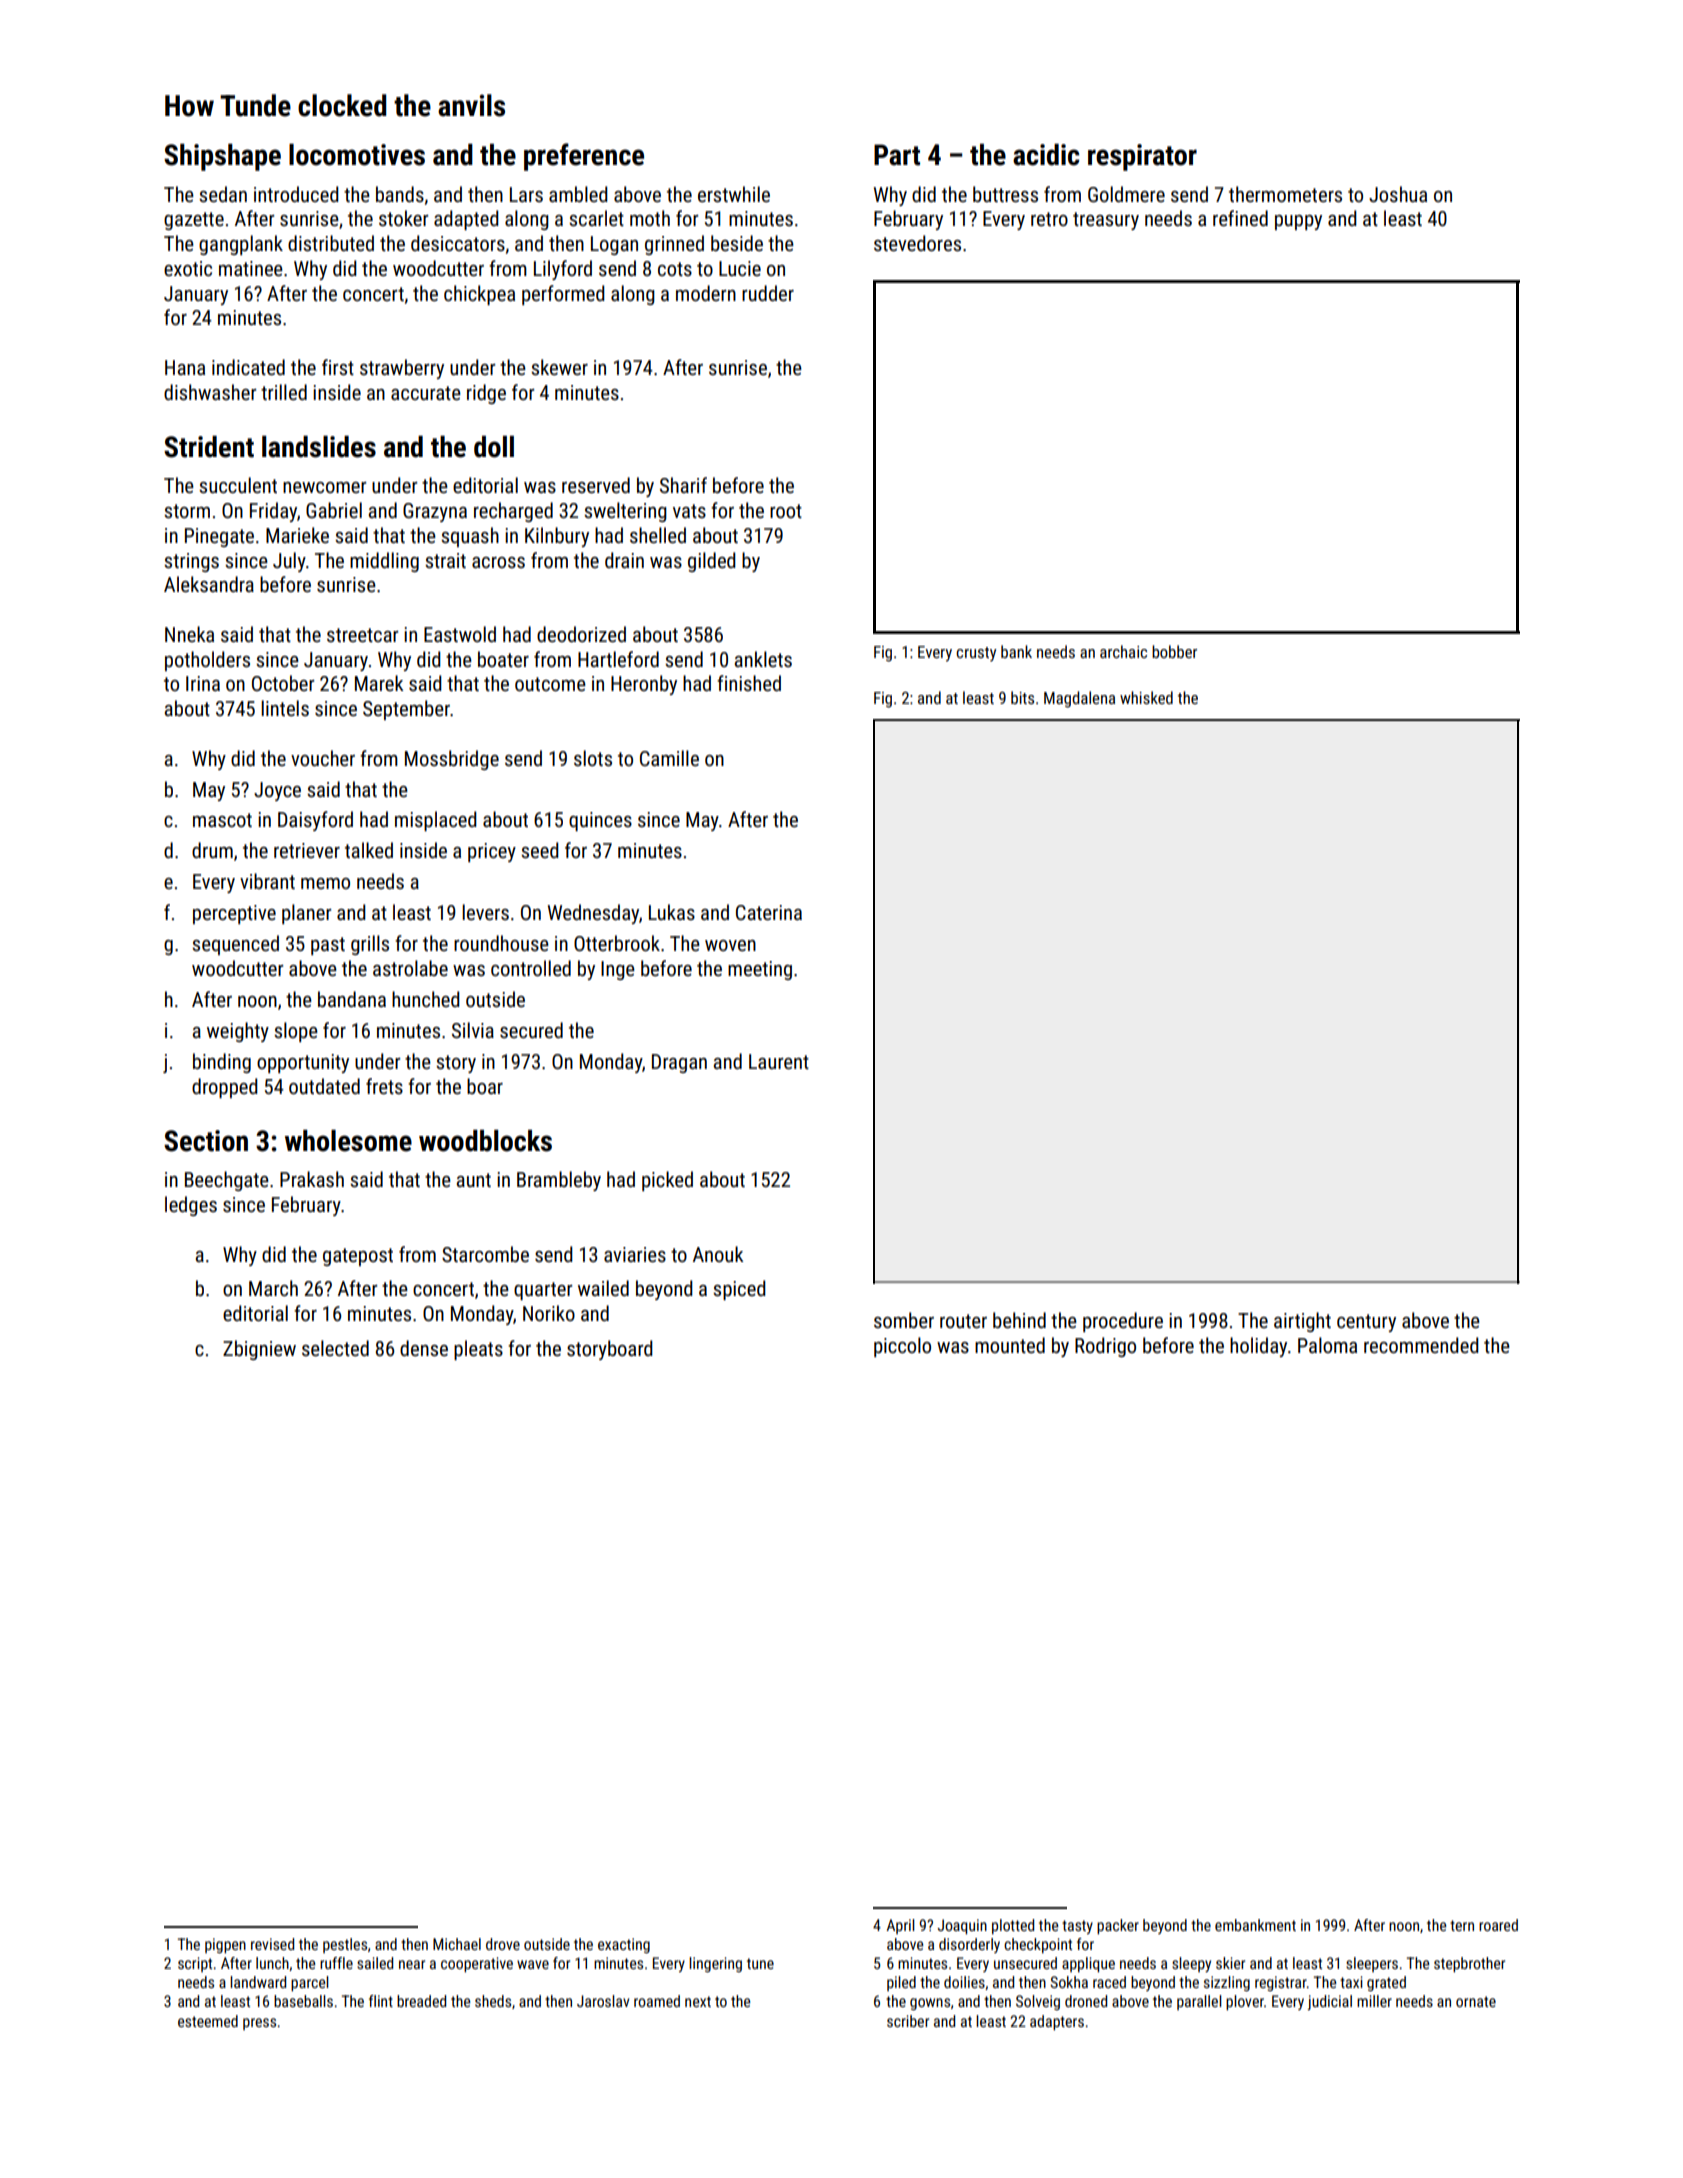 The height and width of the document is (2178, 1683). What do you see at coordinates (222, 157) in the document?
I see `Shipshape` at bounding box center [222, 157].
